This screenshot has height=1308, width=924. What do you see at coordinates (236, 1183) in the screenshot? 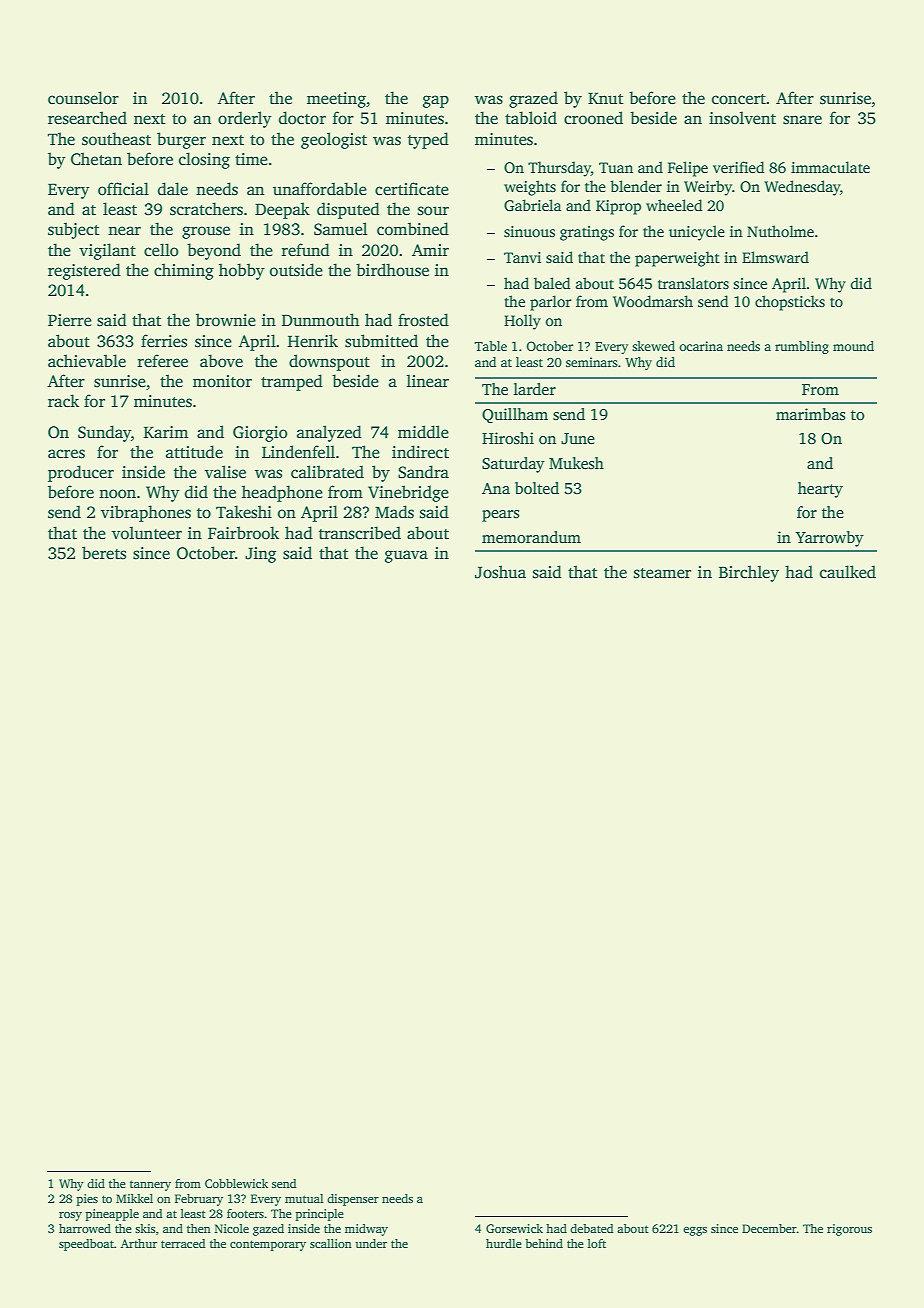
I see `Cobblewick` at bounding box center [236, 1183].
